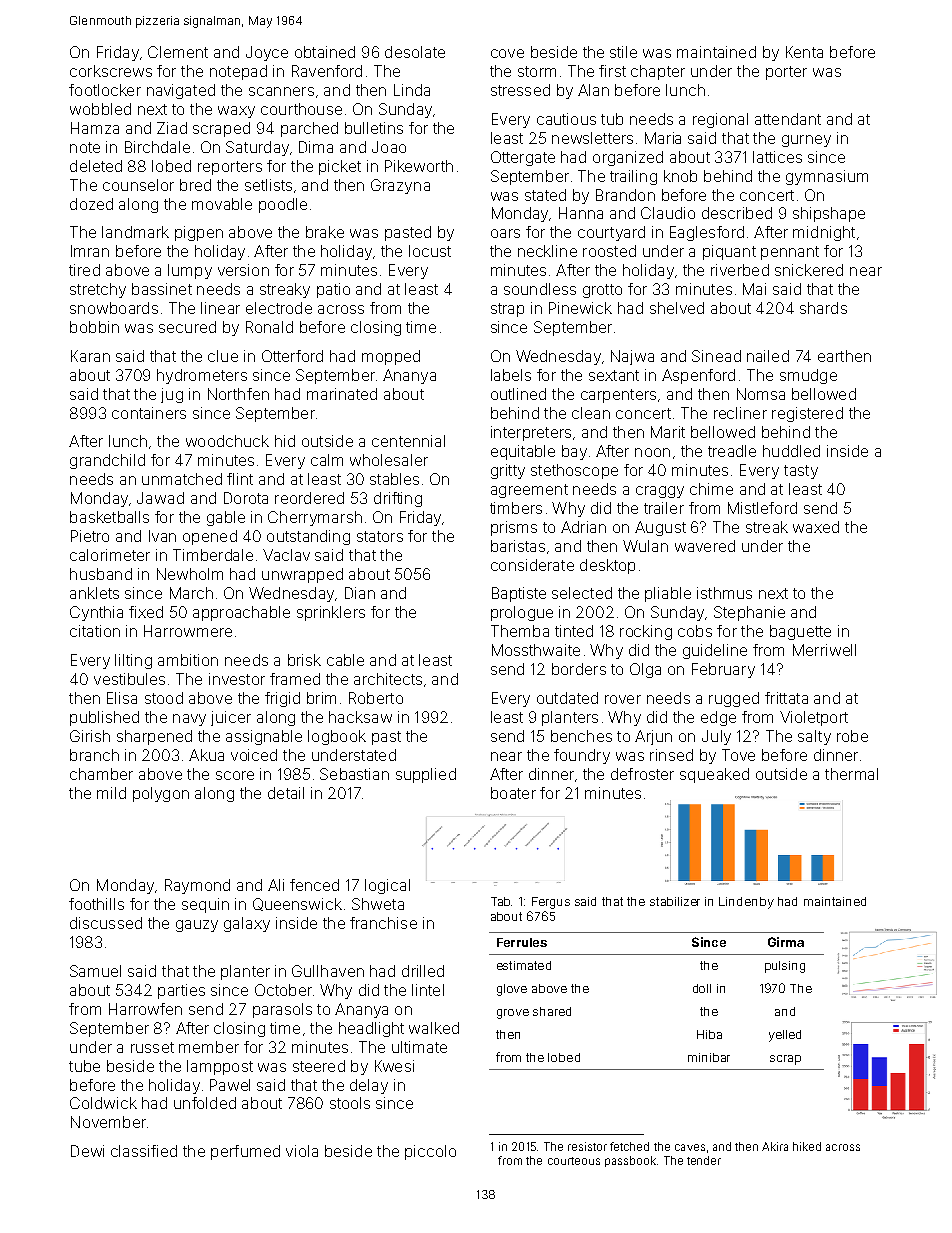 The image size is (952, 1233). I want to click on passbook, so click(630, 1161).
